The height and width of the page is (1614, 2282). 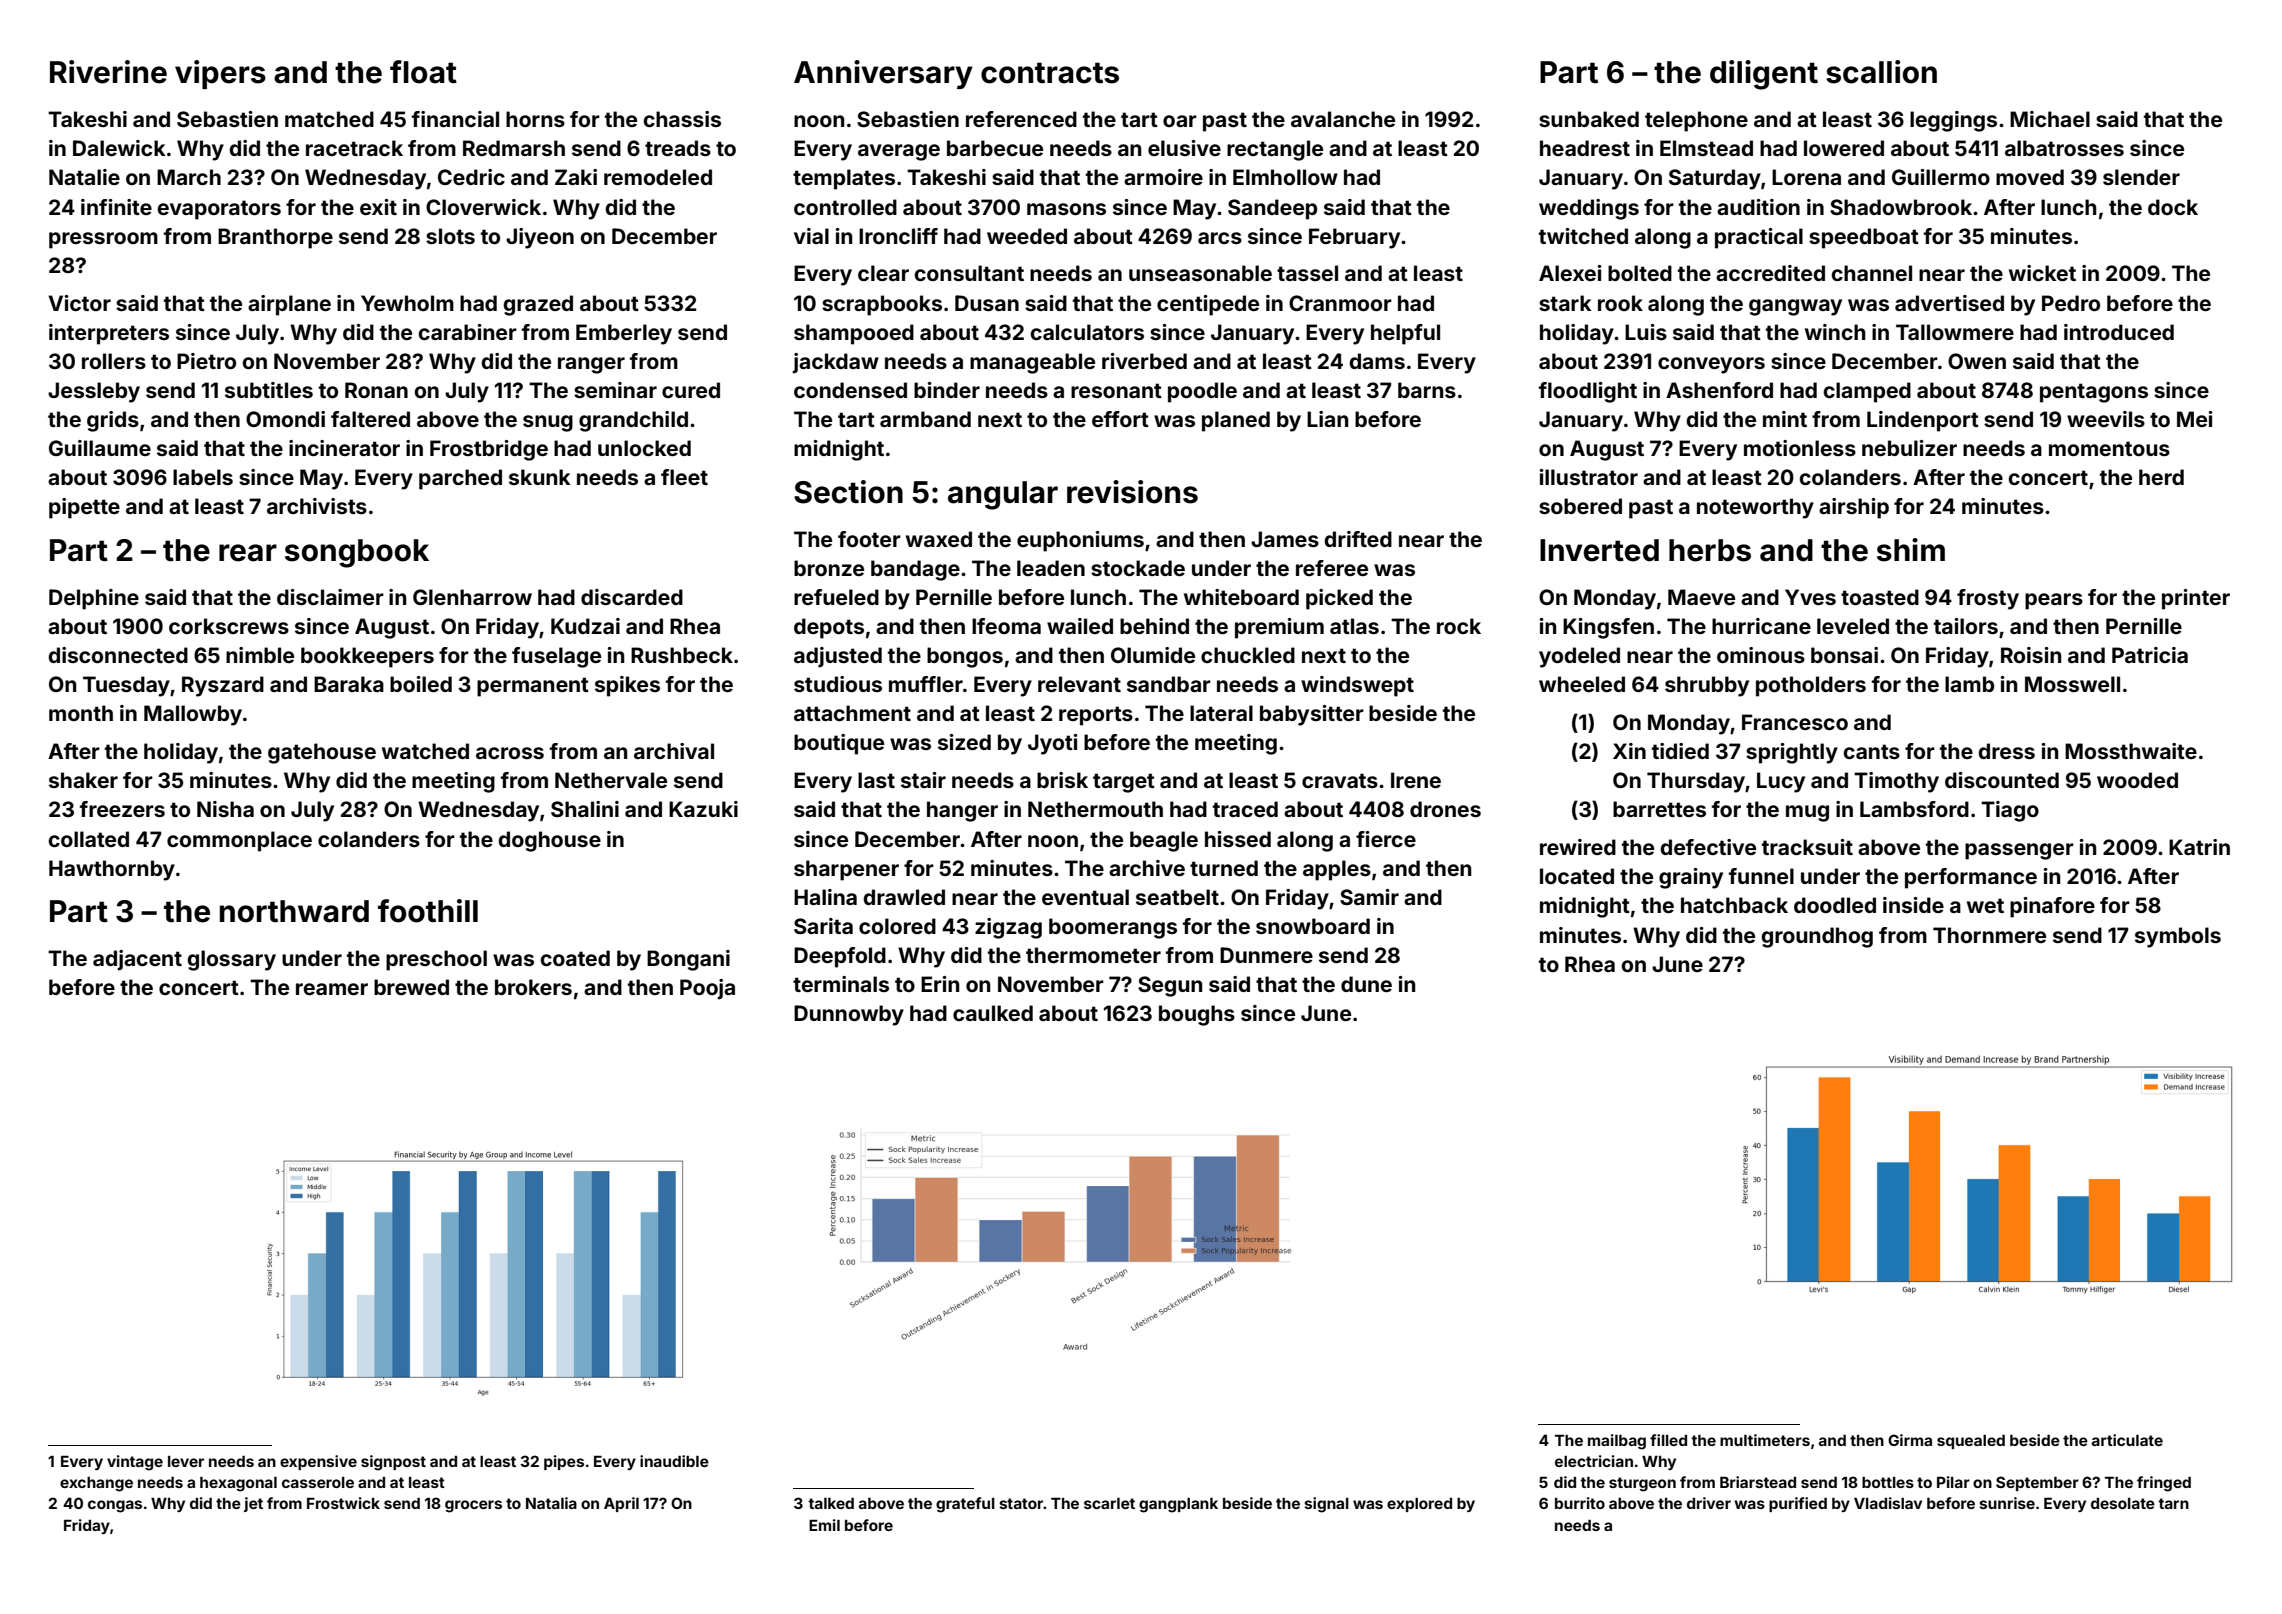 I want to click on chassis, so click(x=682, y=119).
